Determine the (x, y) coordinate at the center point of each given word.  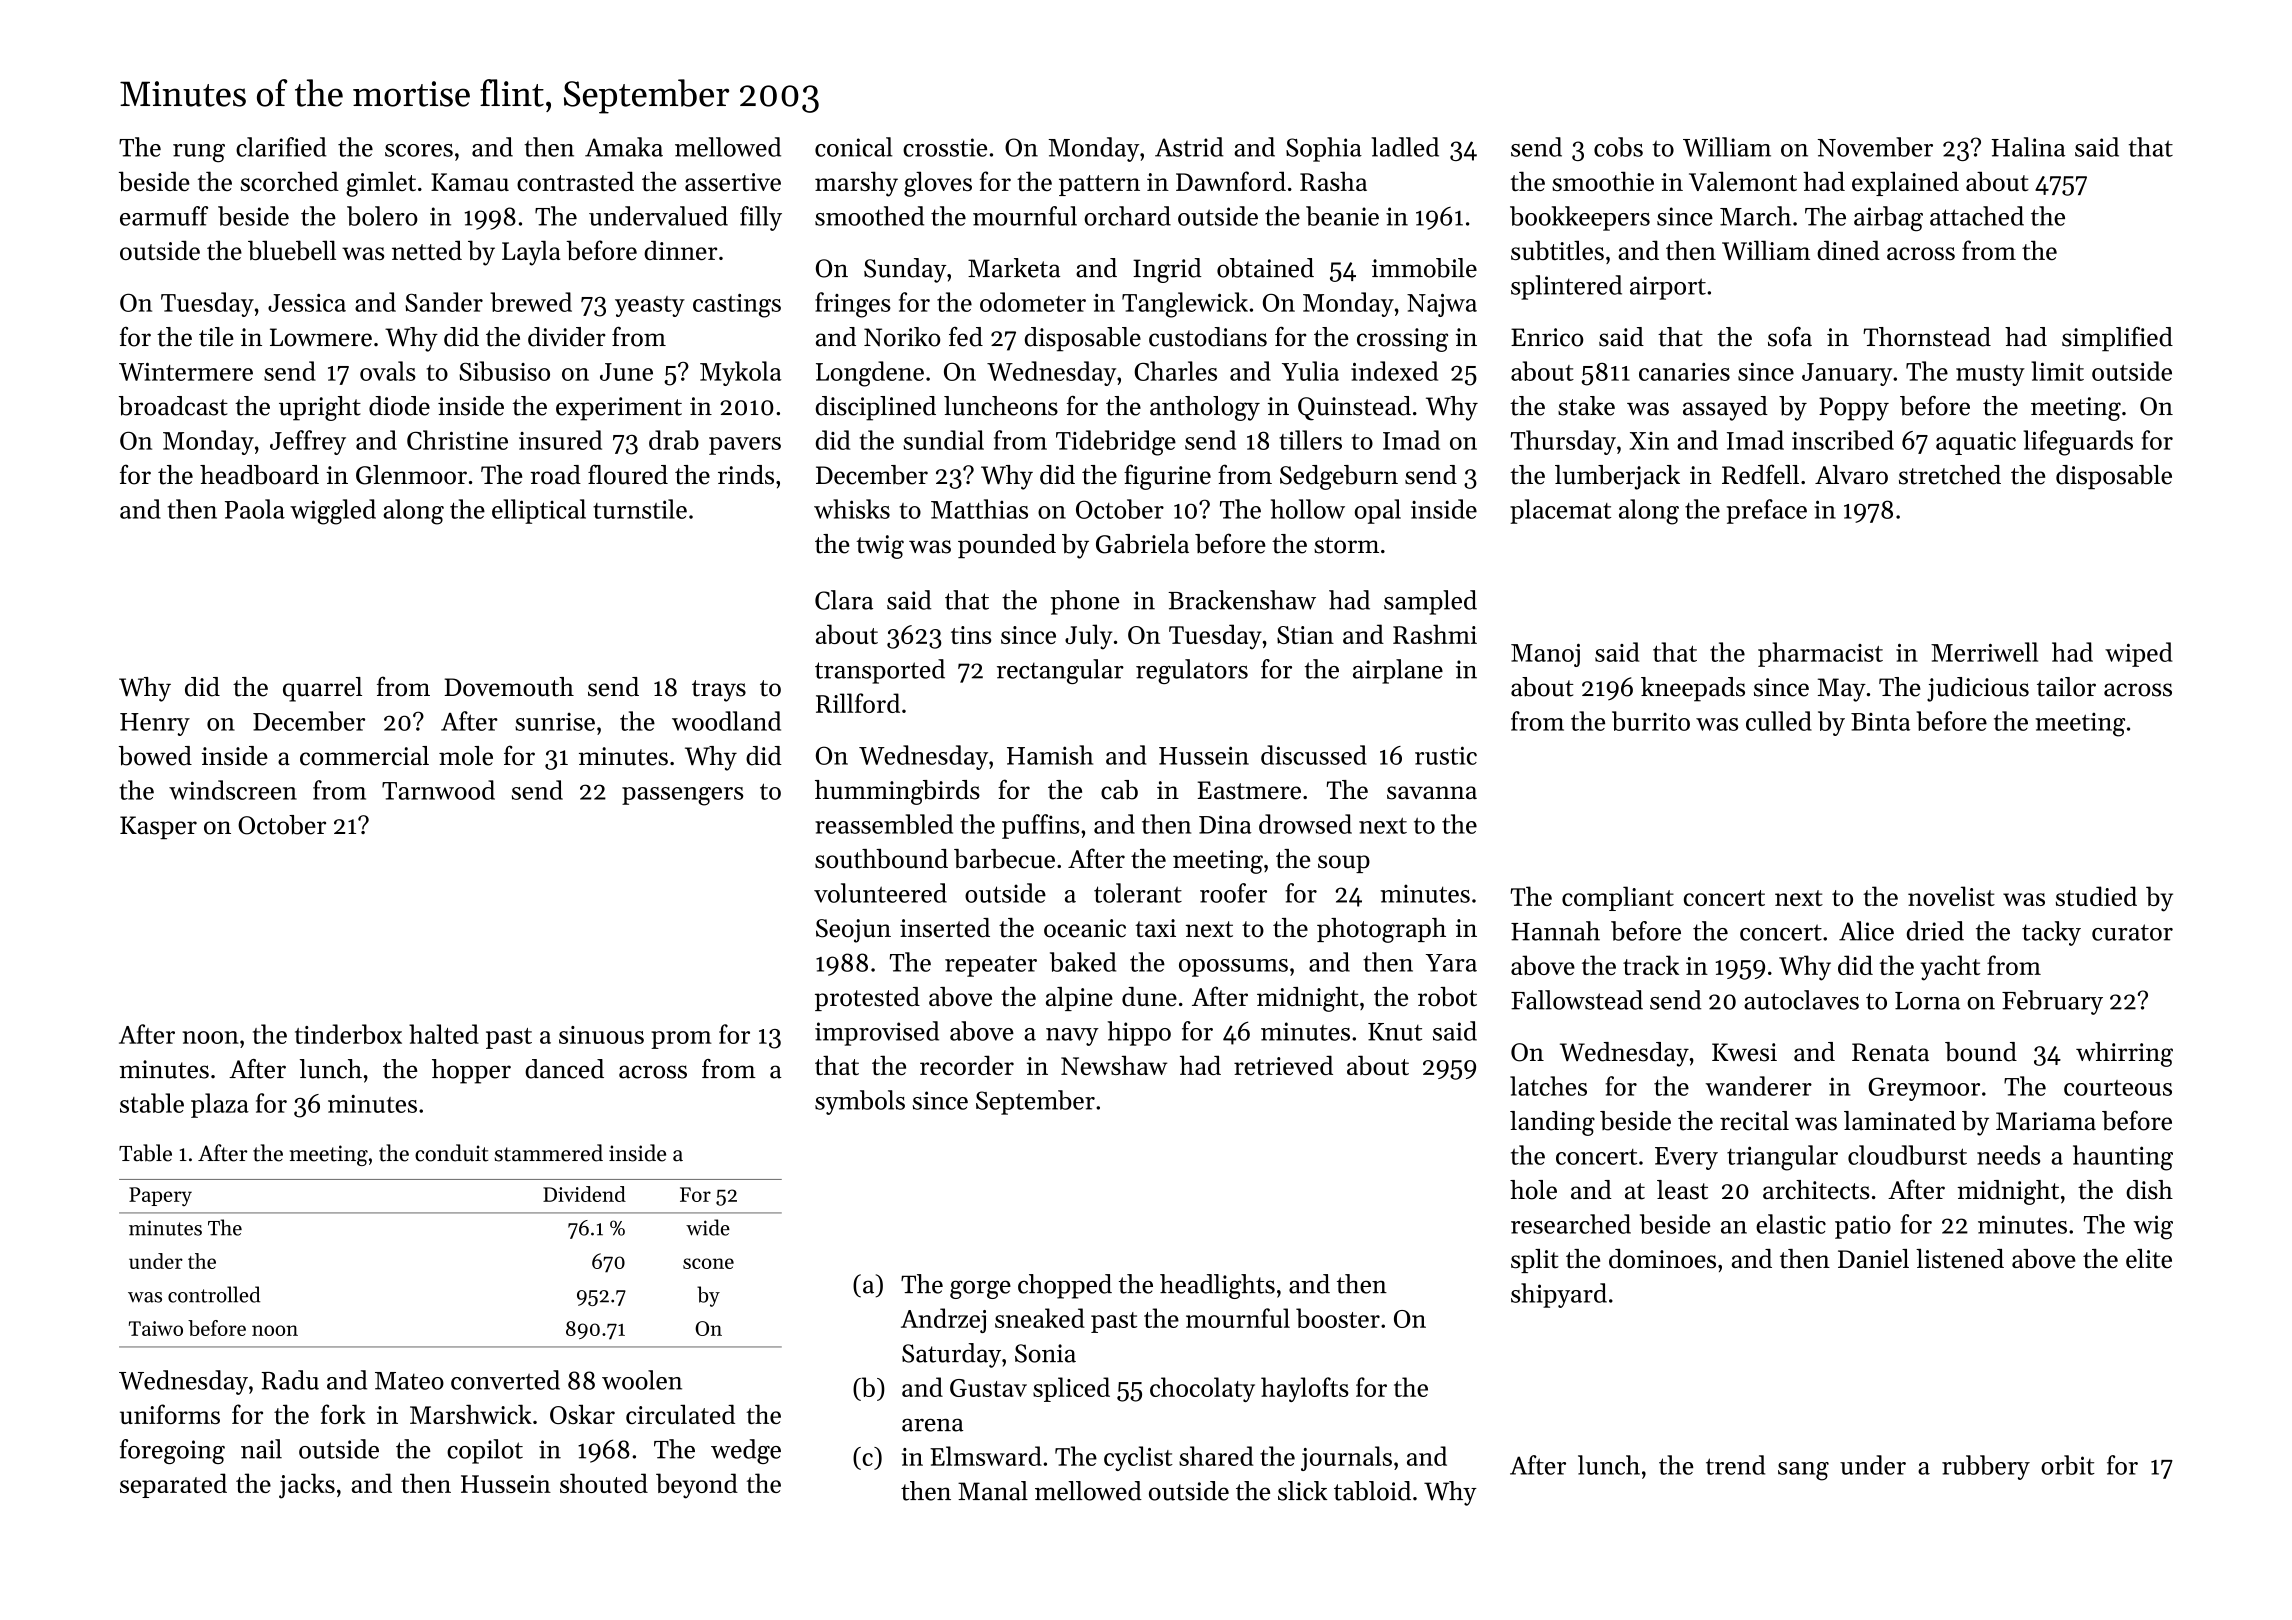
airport (1668, 288)
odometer (1033, 302)
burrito (1651, 721)
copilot (485, 1451)
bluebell (292, 250)
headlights (1217, 1286)
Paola (255, 509)
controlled (214, 1294)
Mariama (2046, 1121)
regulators (1192, 671)
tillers (1310, 440)
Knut (1395, 1032)
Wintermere (186, 372)
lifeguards (2078, 443)
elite (2149, 1259)
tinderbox (348, 1034)
